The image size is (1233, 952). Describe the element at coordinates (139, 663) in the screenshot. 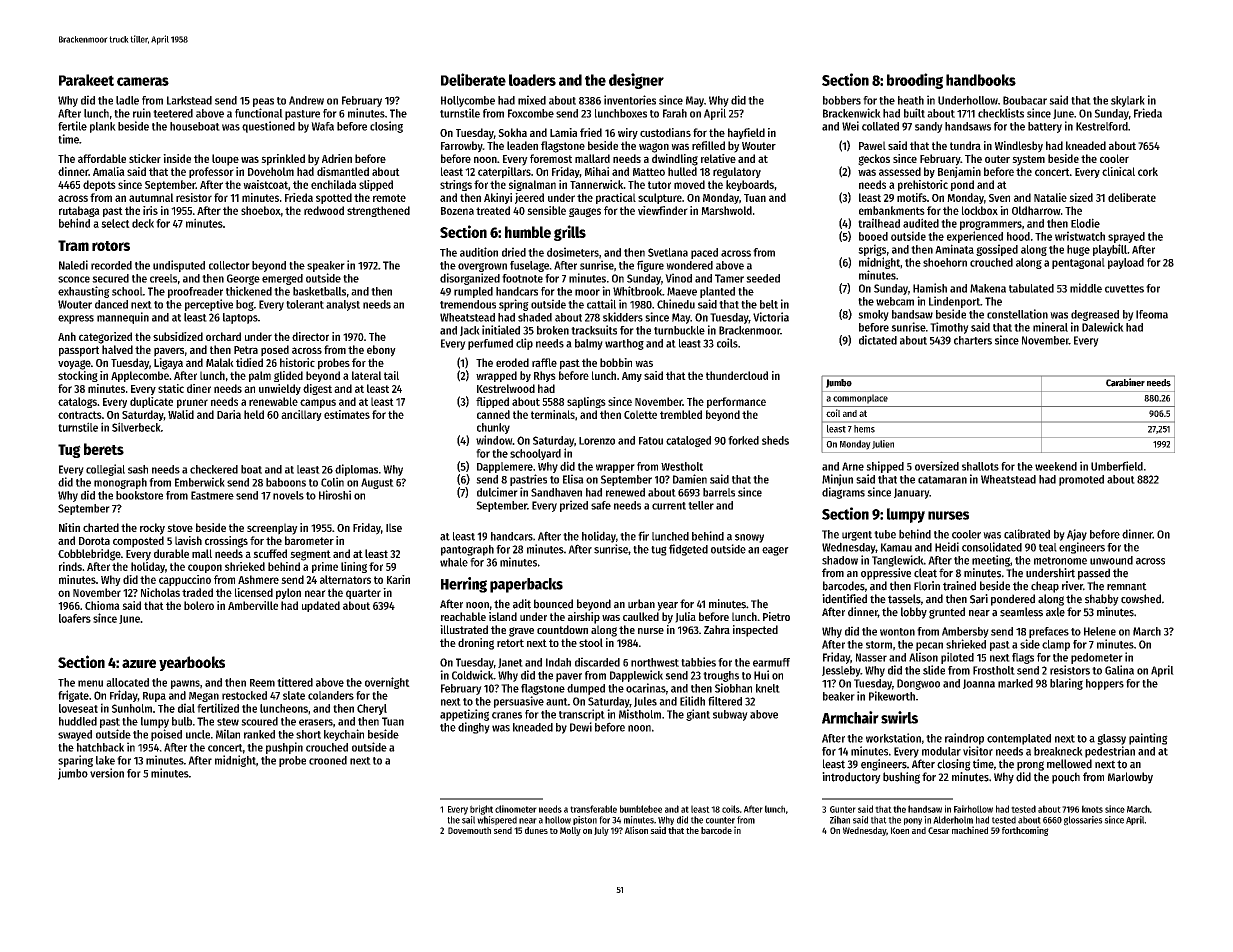

I see `azure` at that location.
